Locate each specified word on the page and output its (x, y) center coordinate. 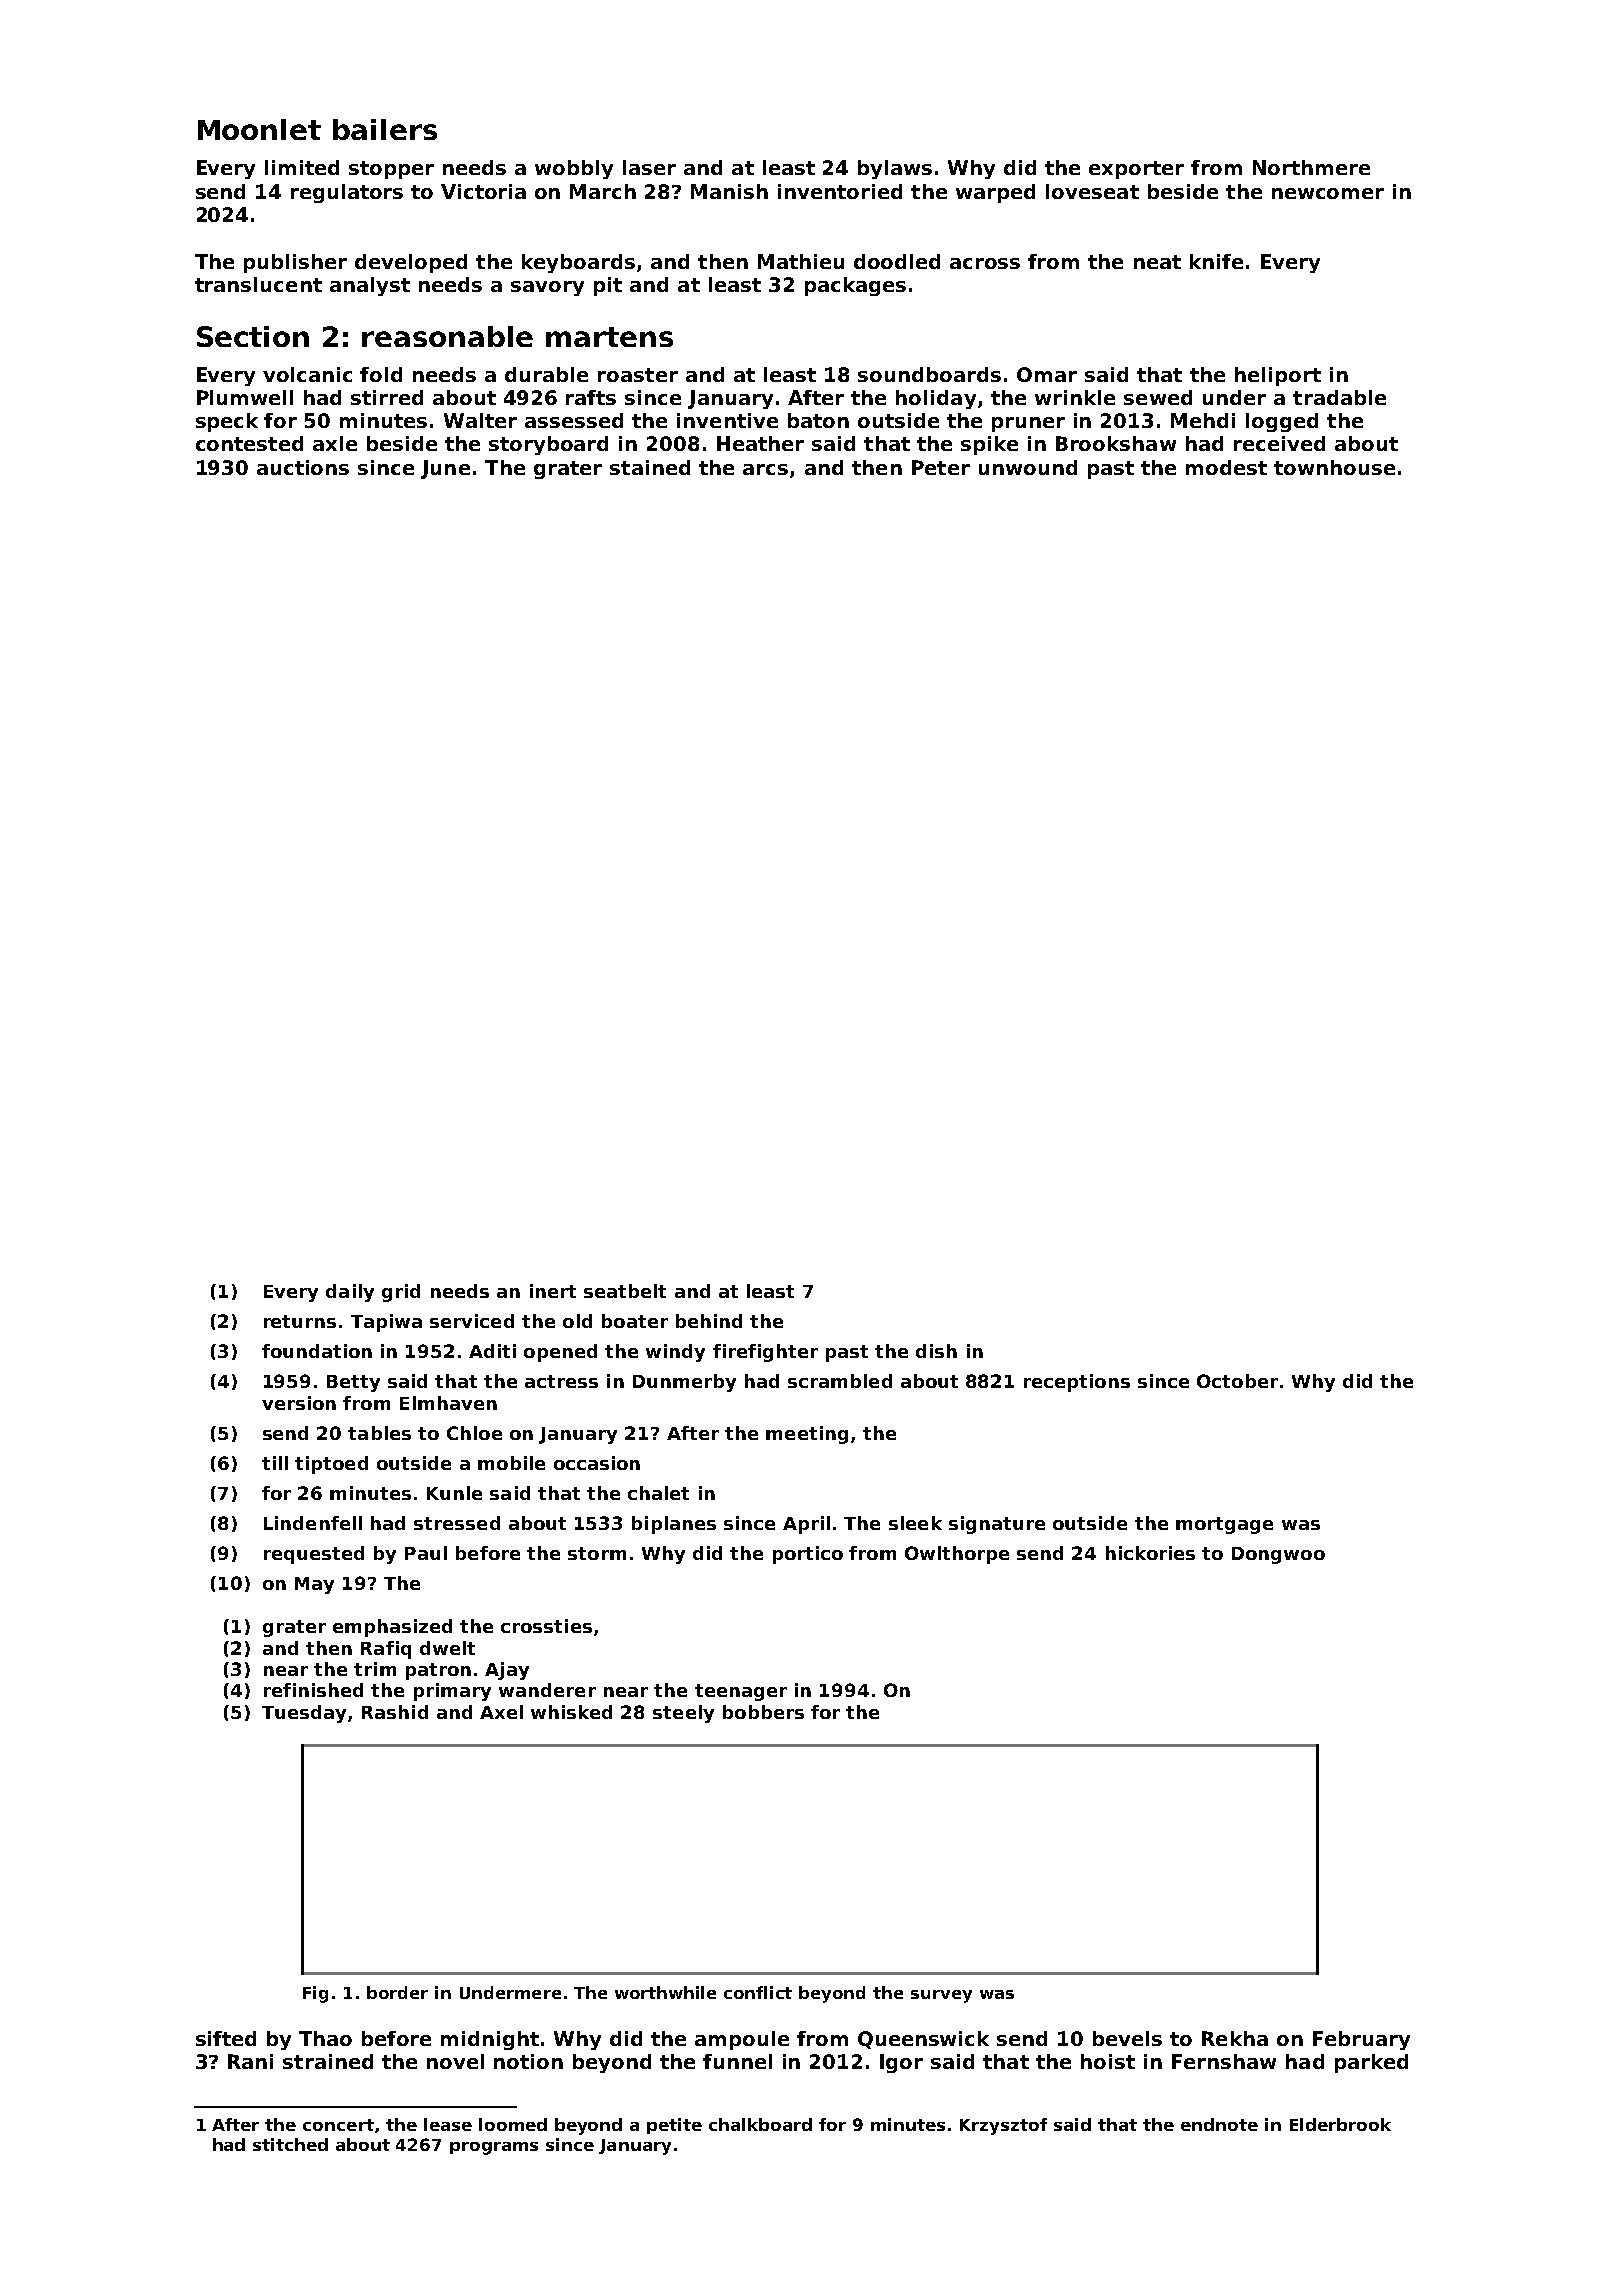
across (985, 263)
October (1237, 1381)
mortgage (1224, 1525)
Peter (941, 467)
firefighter (765, 1353)
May (314, 1585)
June (445, 469)
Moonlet (259, 129)
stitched (290, 2144)
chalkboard (760, 2124)
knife (1216, 261)
